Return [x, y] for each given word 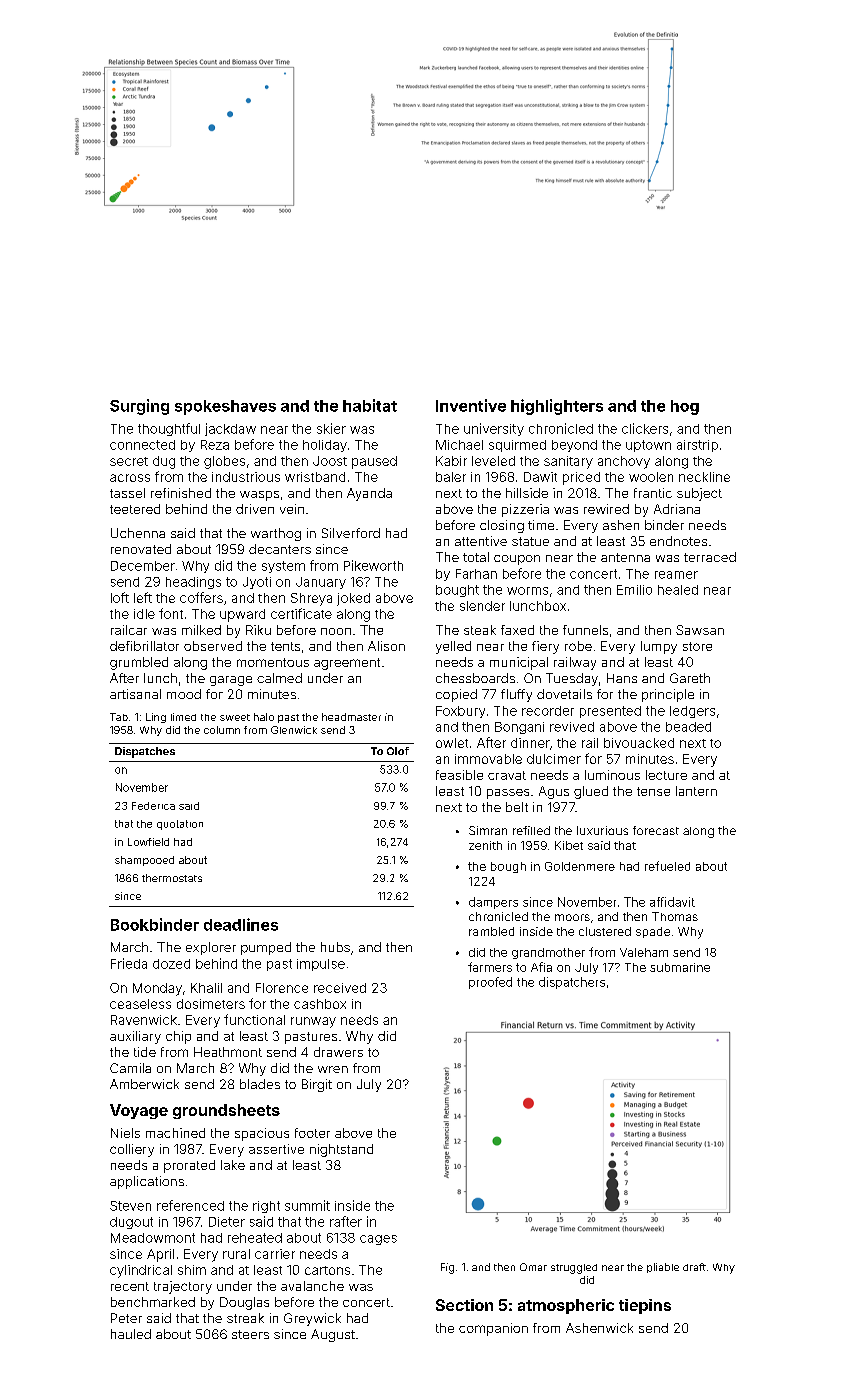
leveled [493, 461]
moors [572, 917]
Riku [258, 630]
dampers [493, 903]
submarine [680, 967]
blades [260, 1084]
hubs [335, 947]
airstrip [697, 446]
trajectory [183, 1287]
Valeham [644, 952]
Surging [139, 407]
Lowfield [148, 842]
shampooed [144, 861]
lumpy [659, 647]
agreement [347, 664]
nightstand [341, 1150]
